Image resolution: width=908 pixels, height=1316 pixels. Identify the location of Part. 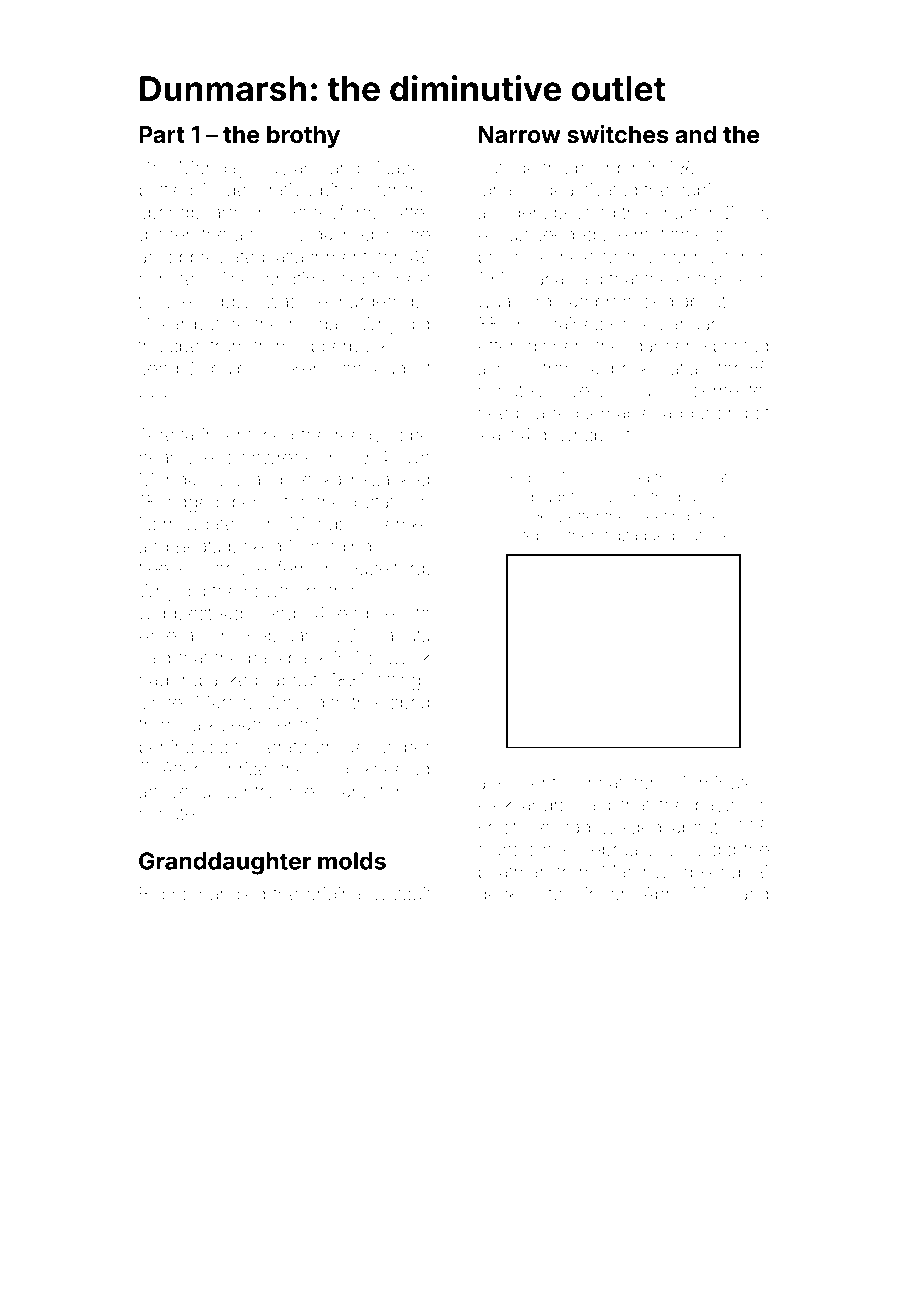
(162, 134).
